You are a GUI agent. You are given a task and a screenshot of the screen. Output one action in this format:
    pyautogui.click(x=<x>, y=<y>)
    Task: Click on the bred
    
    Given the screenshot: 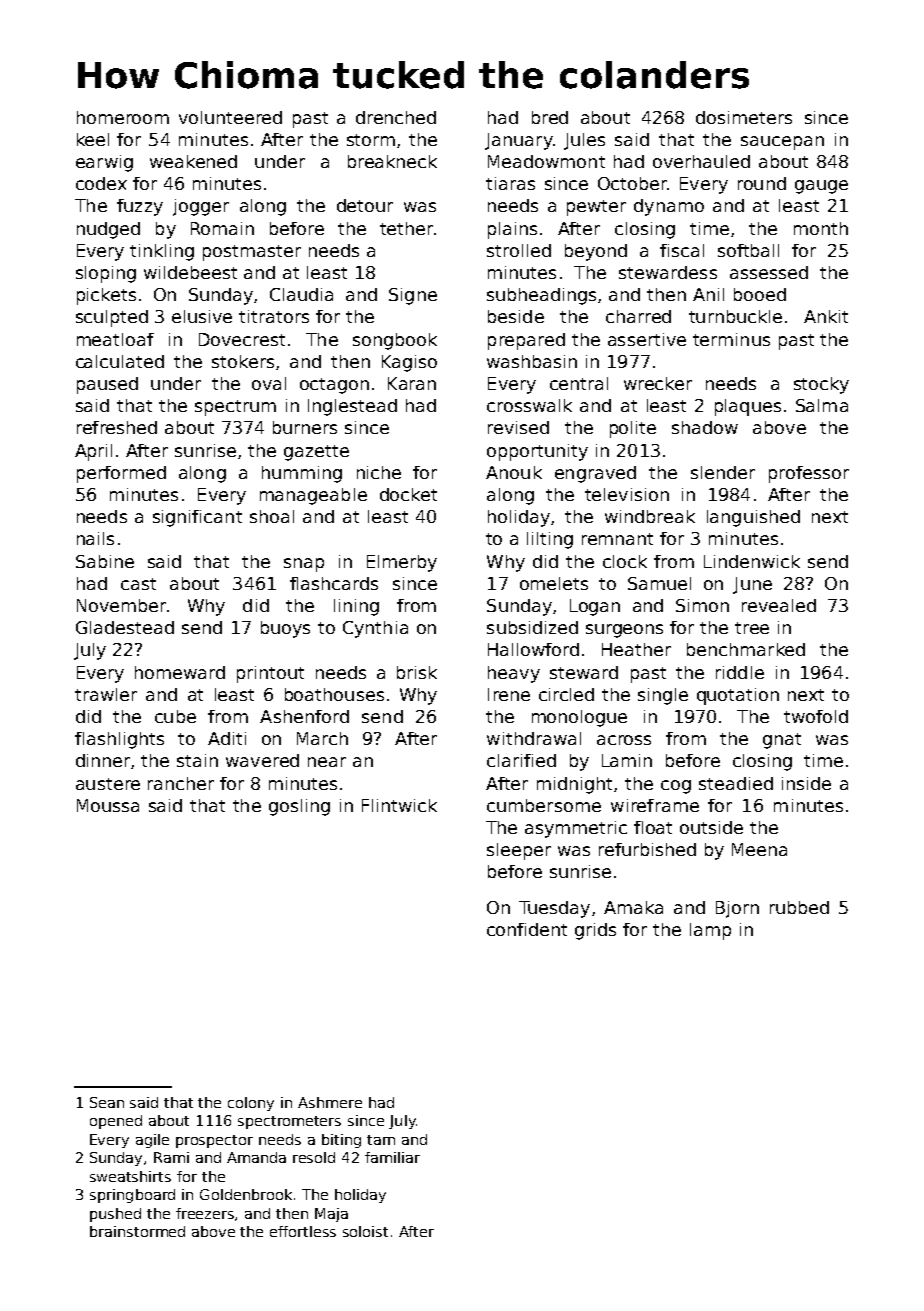 What is the action you would take?
    pyautogui.click(x=550, y=117)
